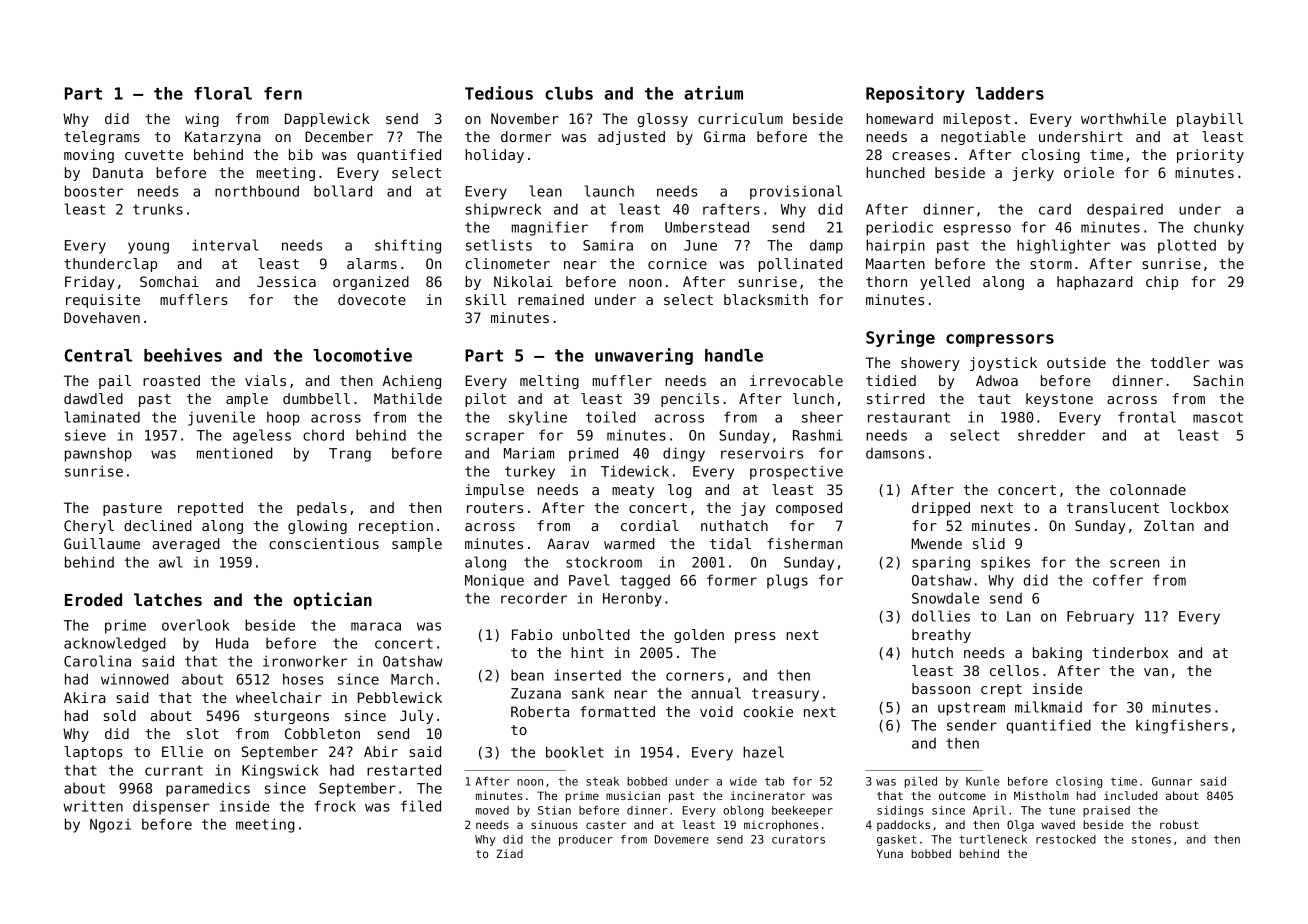  I want to click on ladders, so click(1010, 93).
